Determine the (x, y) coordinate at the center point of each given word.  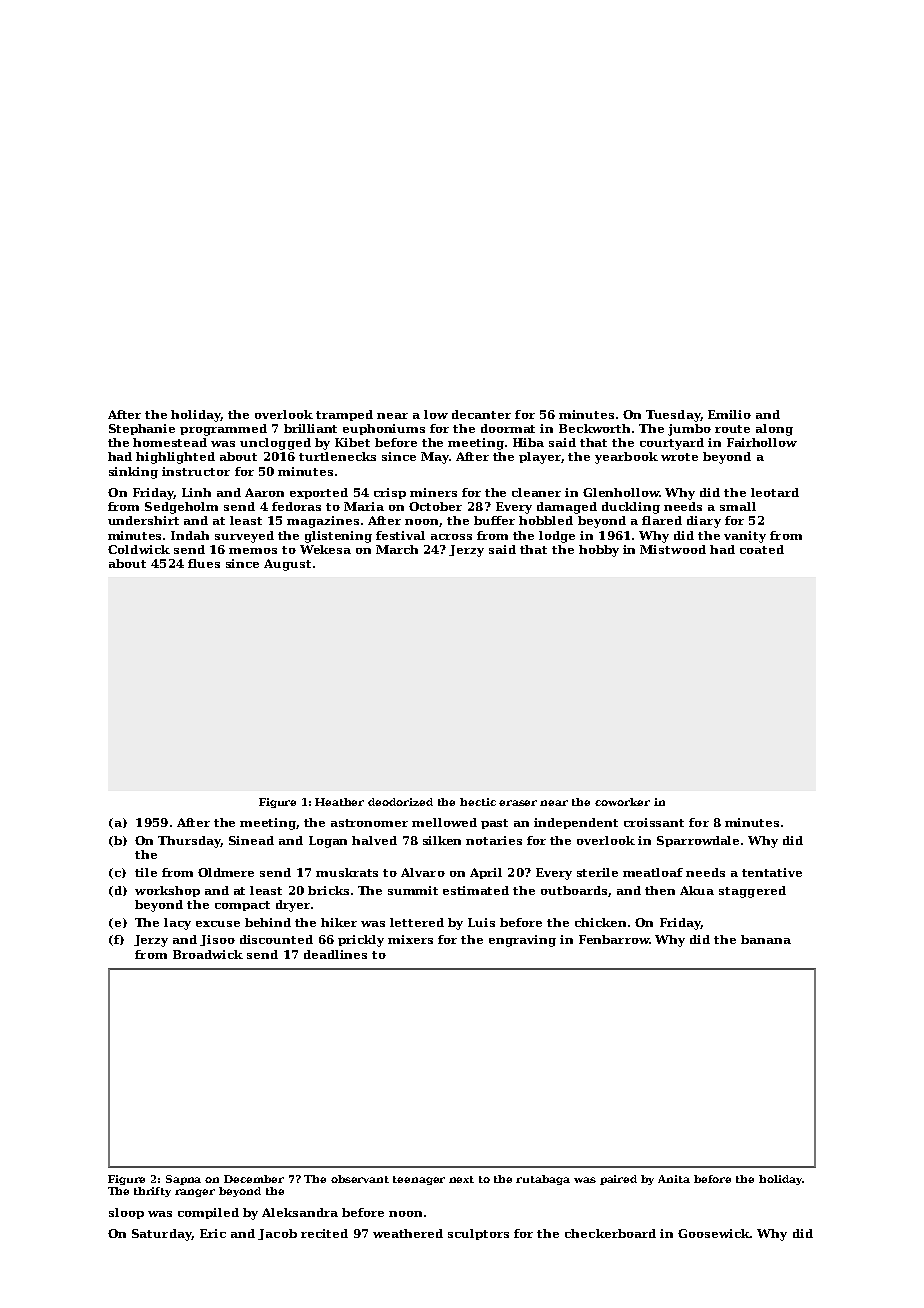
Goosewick (714, 1233)
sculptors (478, 1234)
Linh (196, 492)
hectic (478, 802)
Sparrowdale (698, 841)
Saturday (162, 1235)
